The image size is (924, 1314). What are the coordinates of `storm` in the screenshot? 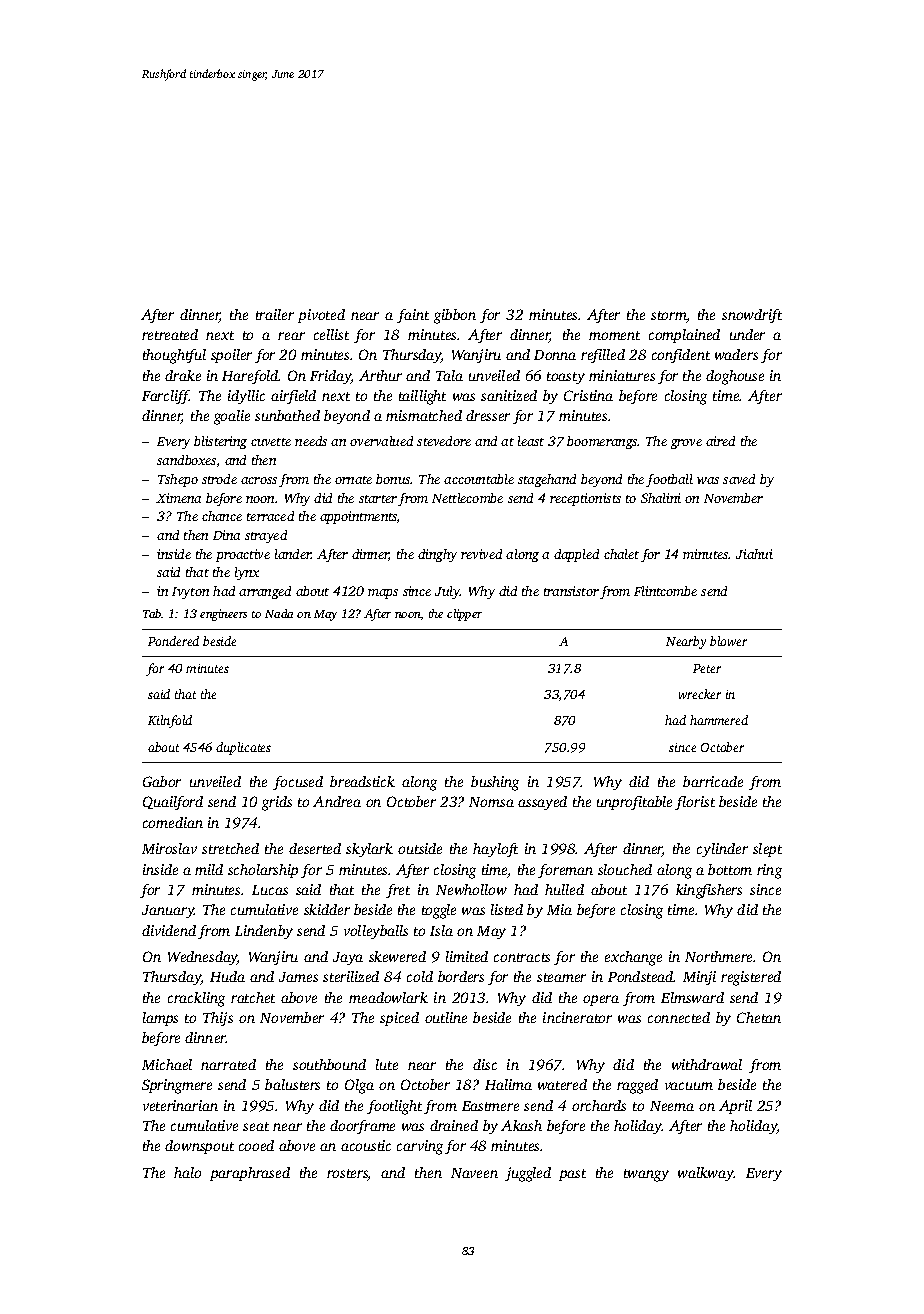 It's located at (669, 317).
